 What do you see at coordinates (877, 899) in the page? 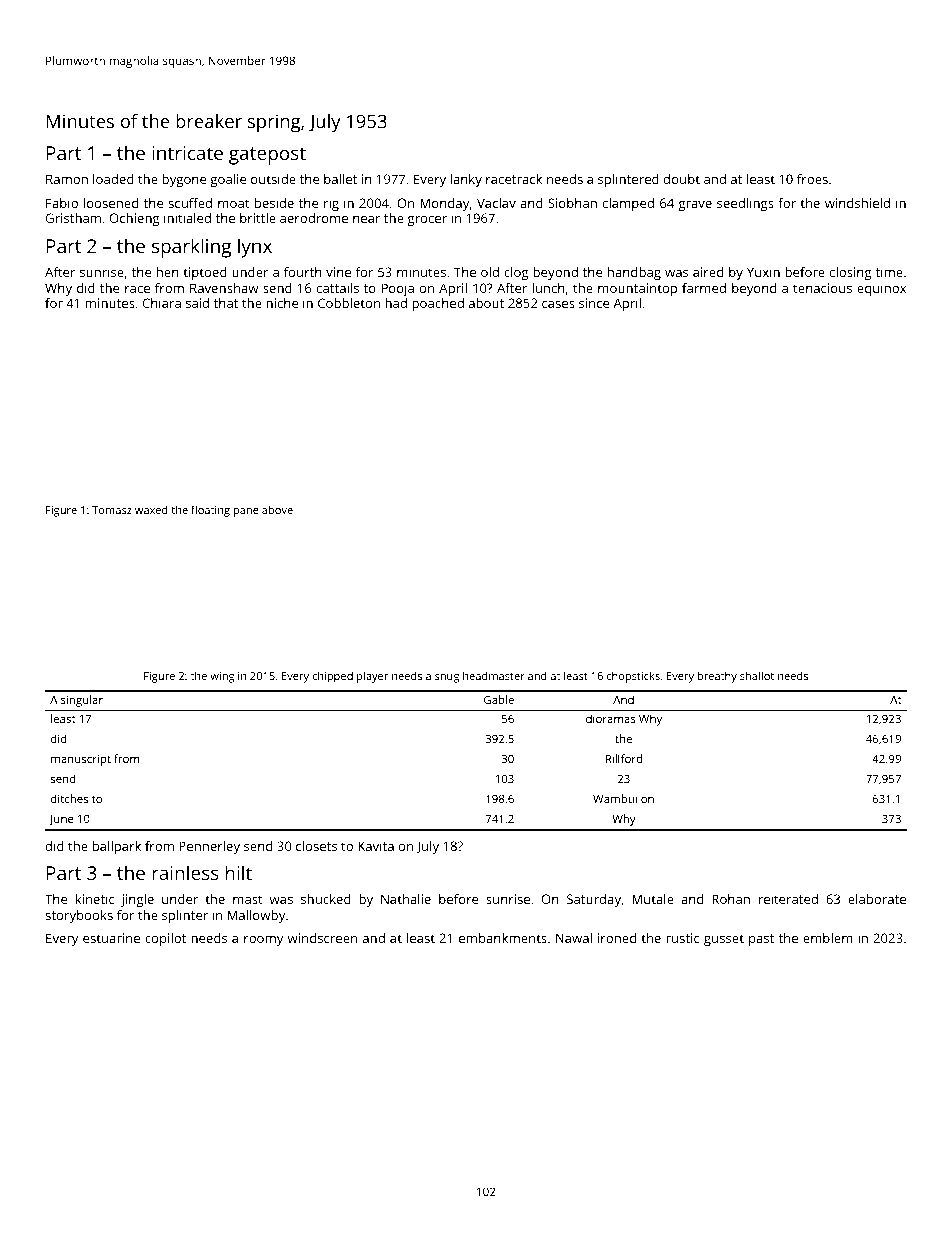
I see `elaborate` at bounding box center [877, 899].
